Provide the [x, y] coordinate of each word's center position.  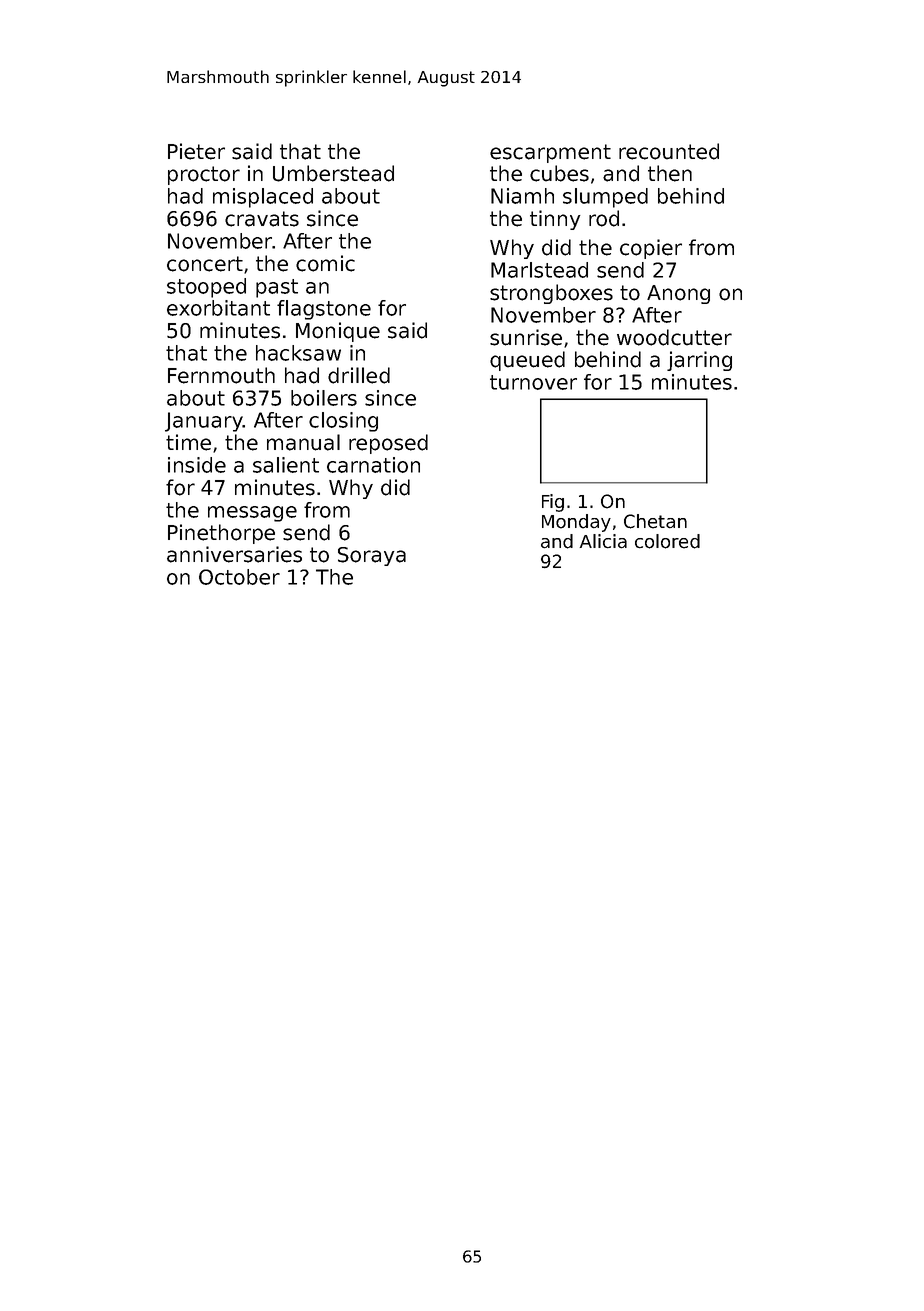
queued [527, 361]
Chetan [655, 521]
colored [667, 541]
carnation [373, 465]
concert [205, 264]
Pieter [196, 151]
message [252, 514]
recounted [669, 151]
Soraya [372, 556]
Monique [338, 332]
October [239, 577]
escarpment [550, 153]
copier [651, 249]
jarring [699, 361]
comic [325, 263]
